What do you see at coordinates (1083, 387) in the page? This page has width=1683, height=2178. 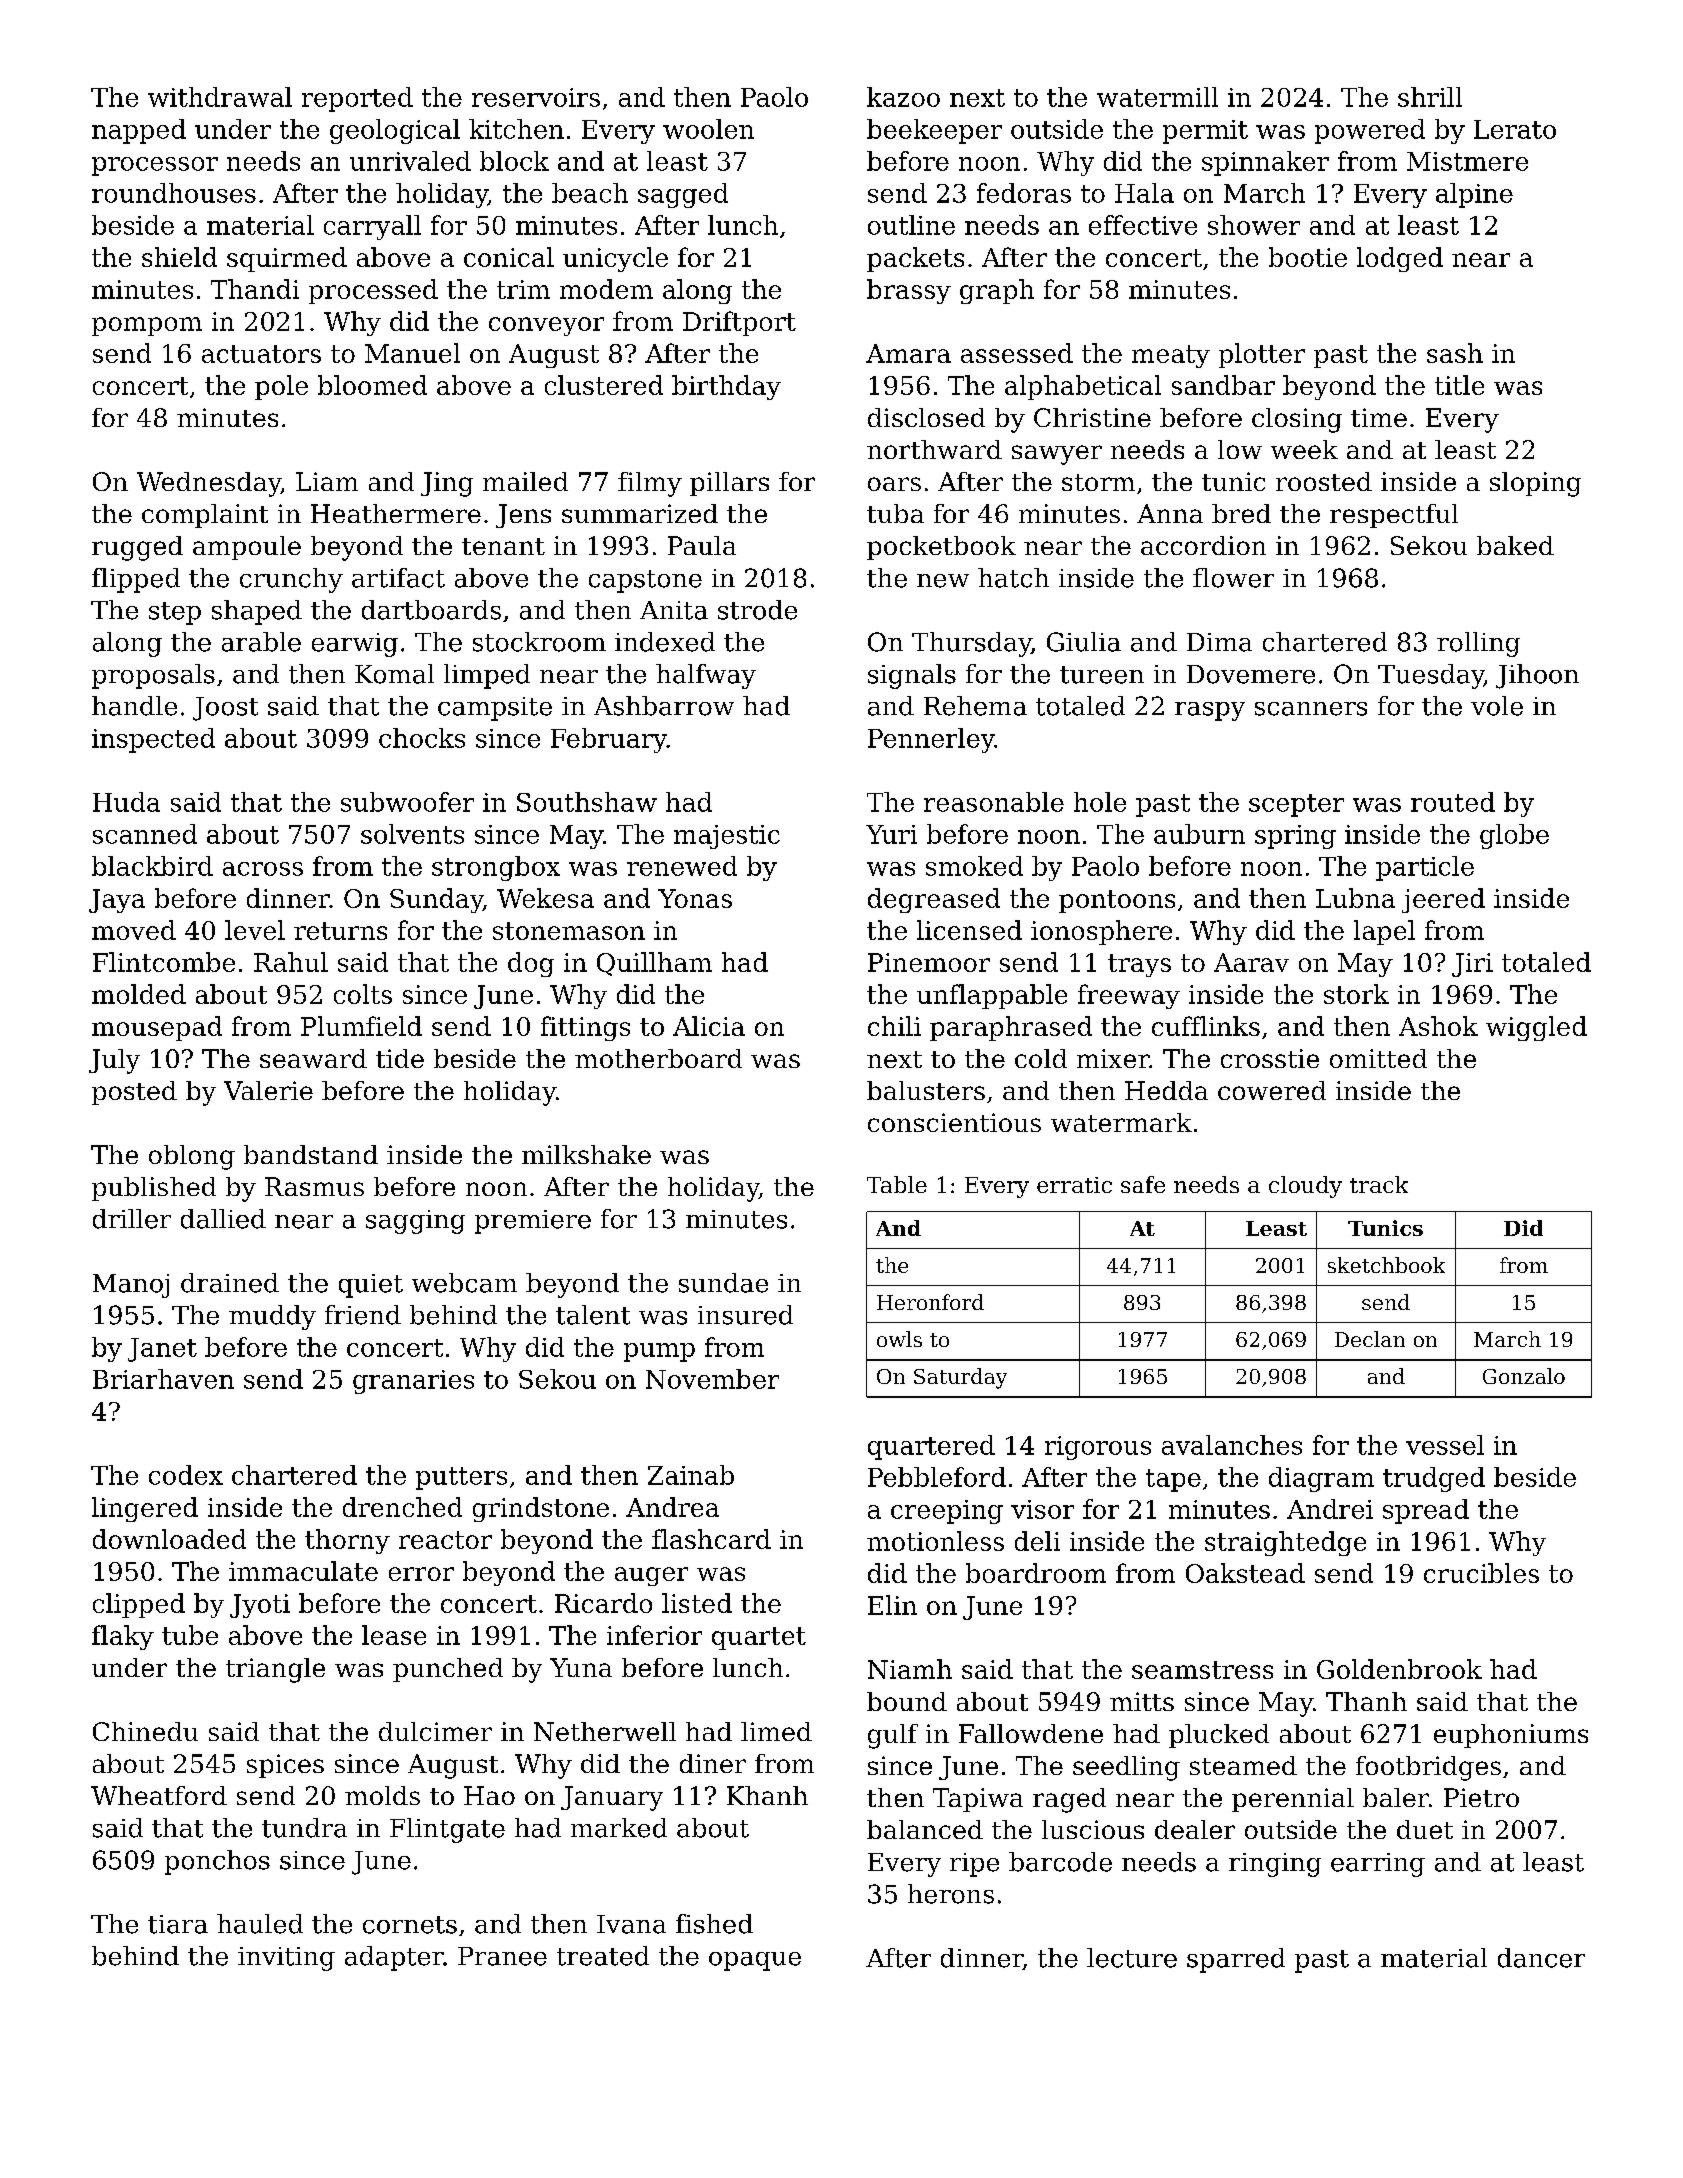 I see `alphabetical` at bounding box center [1083, 387].
